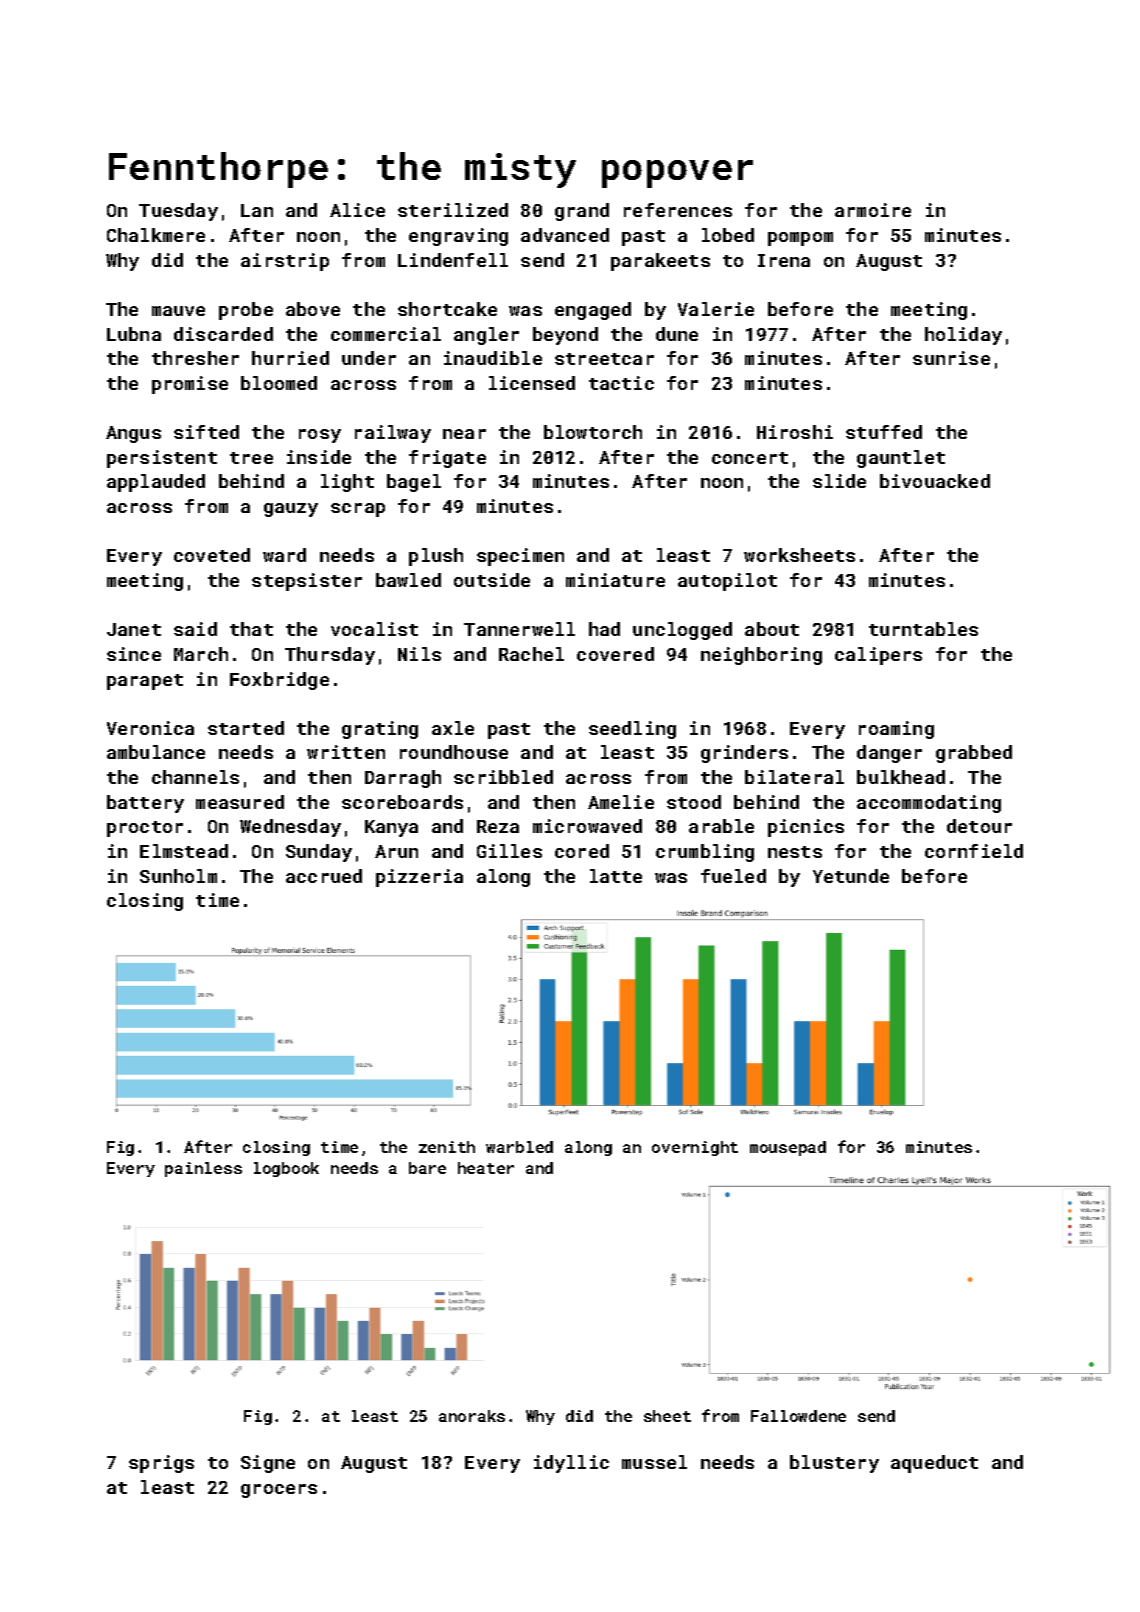  What do you see at coordinates (419, 878) in the screenshot?
I see `pizzeria` at bounding box center [419, 878].
